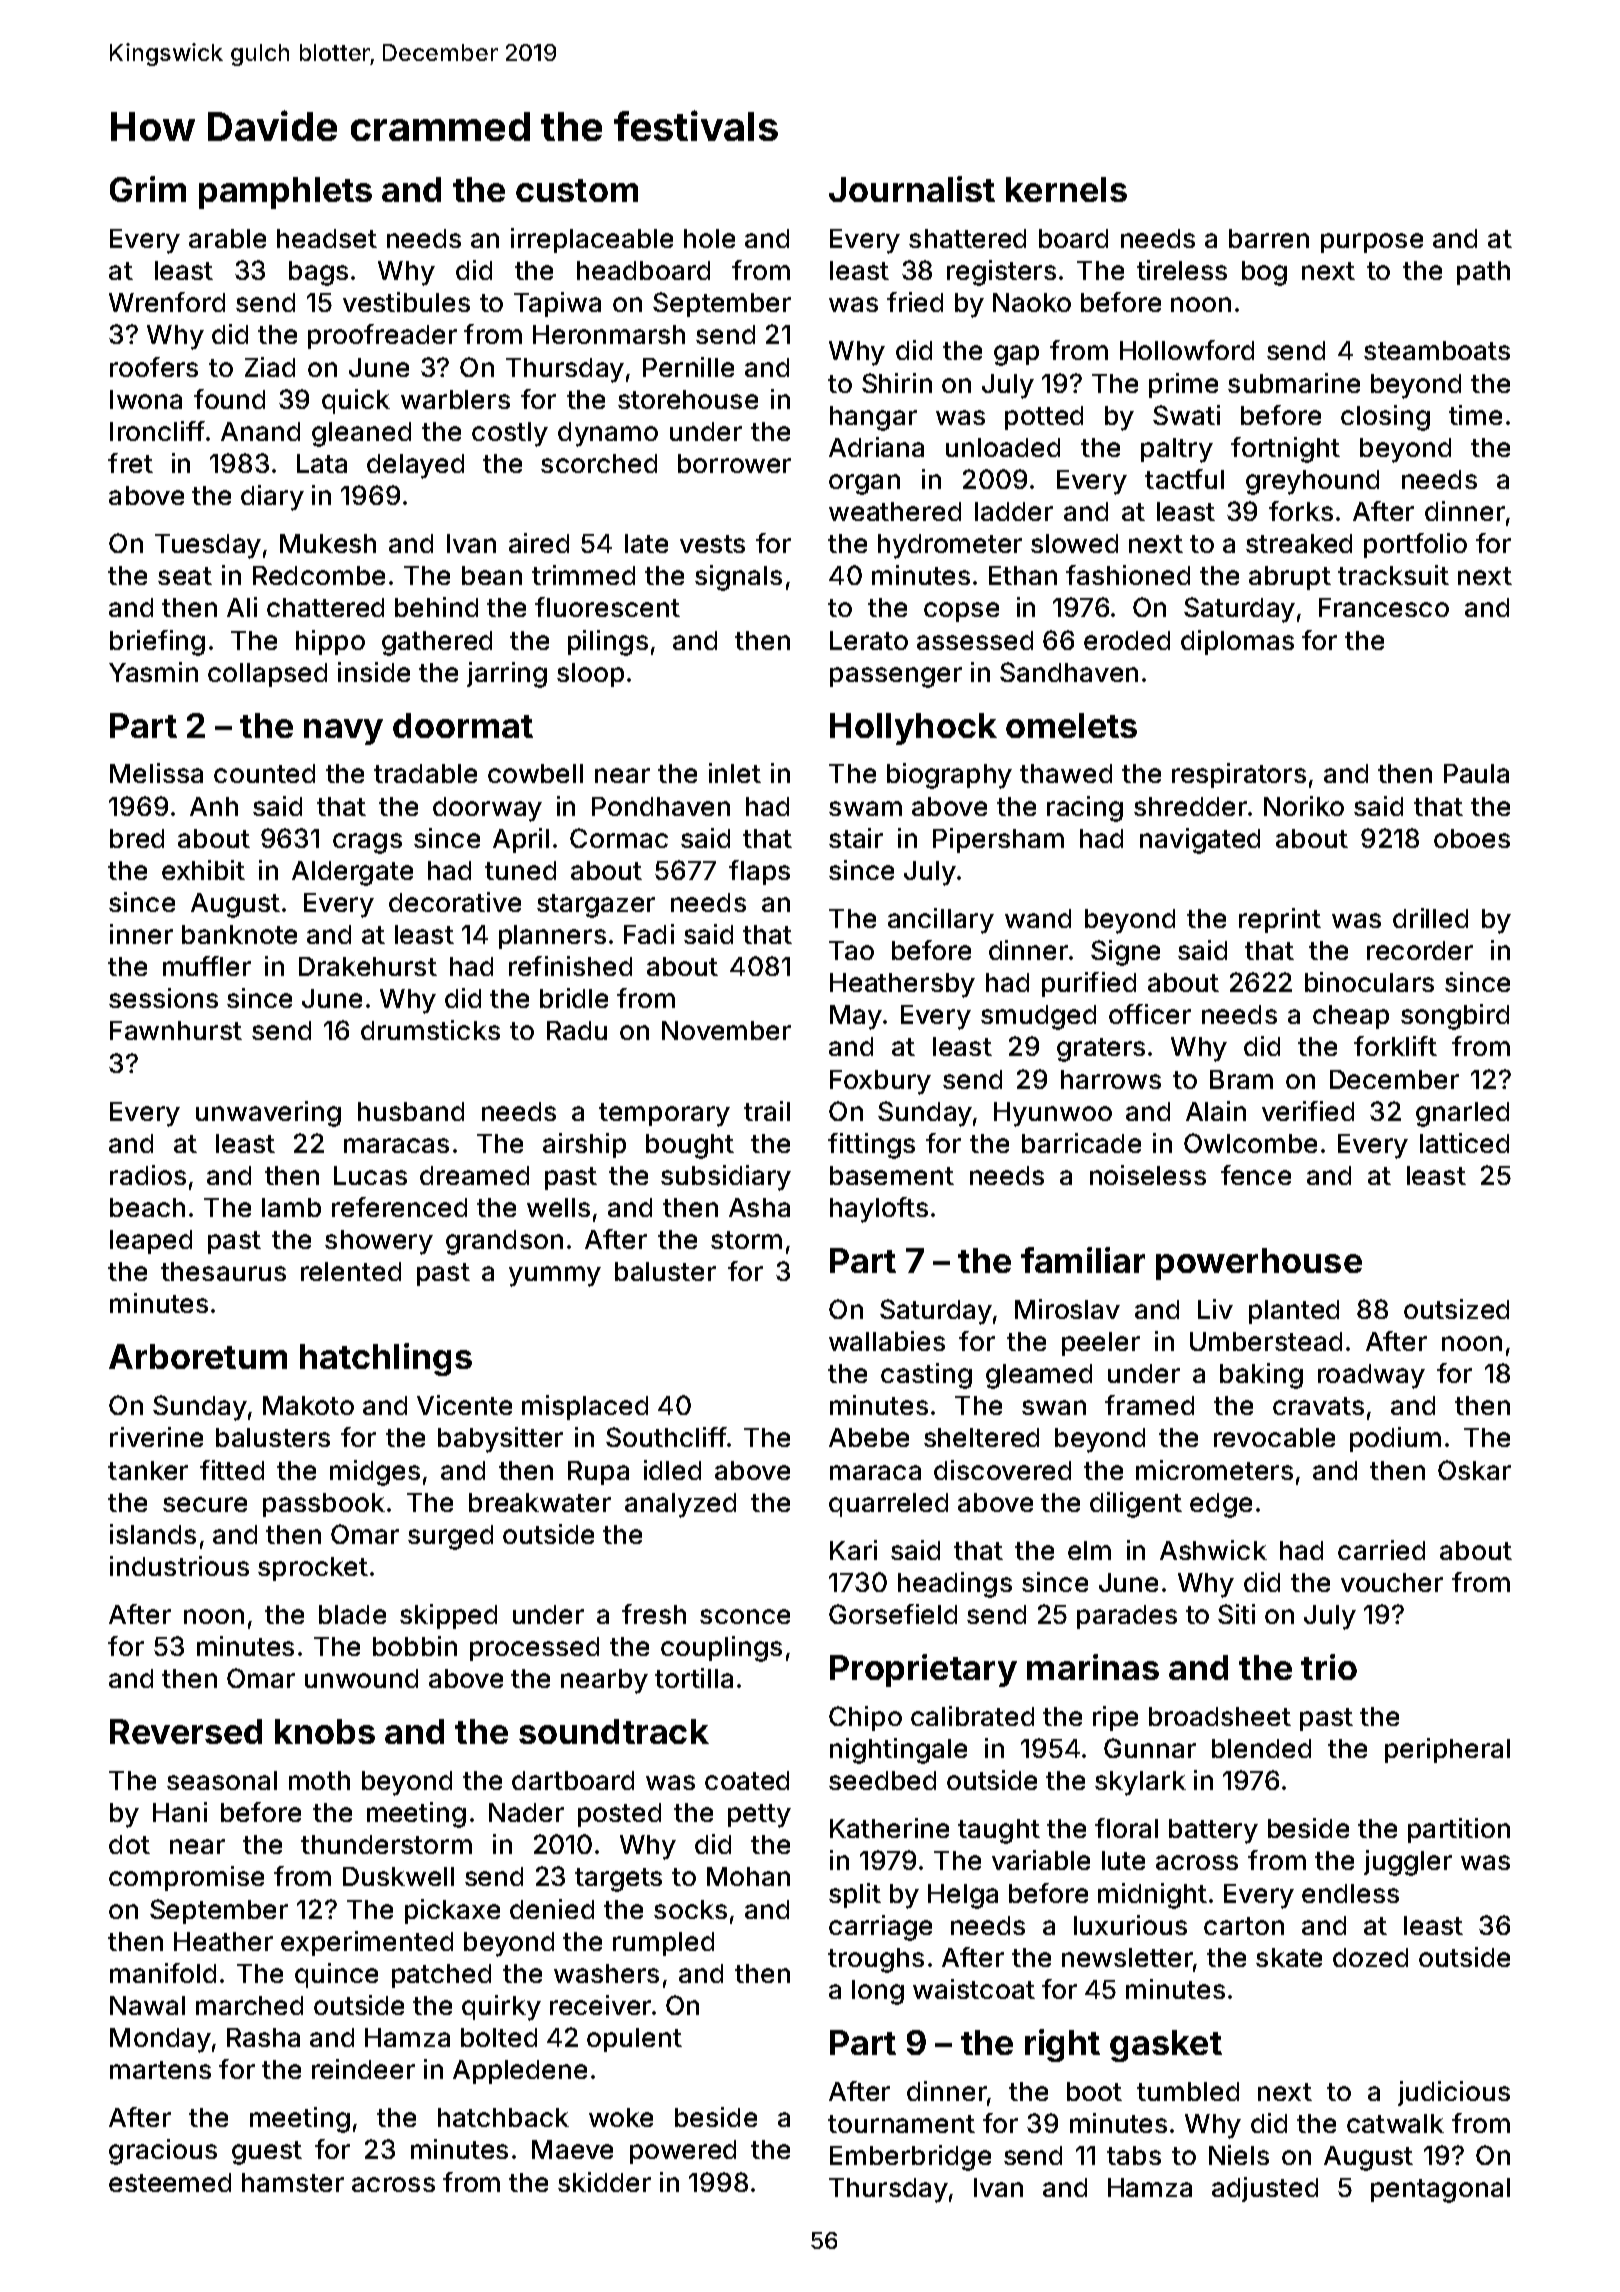  What do you see at coordinates (1237, 642) in the page?
I see `diplomas` at bounding box center [1237, 642].
